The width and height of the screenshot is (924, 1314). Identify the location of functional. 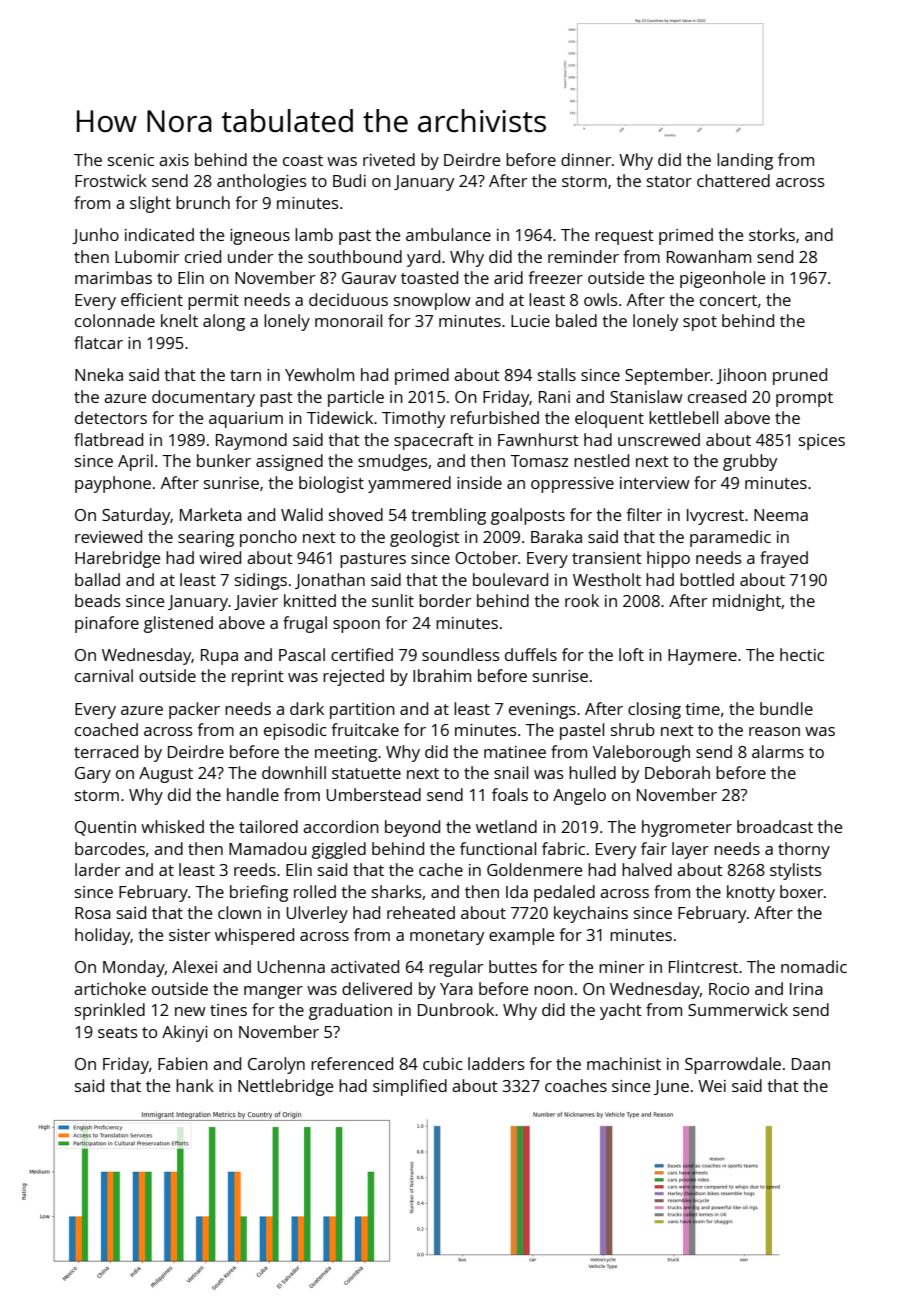
(498, 848).
